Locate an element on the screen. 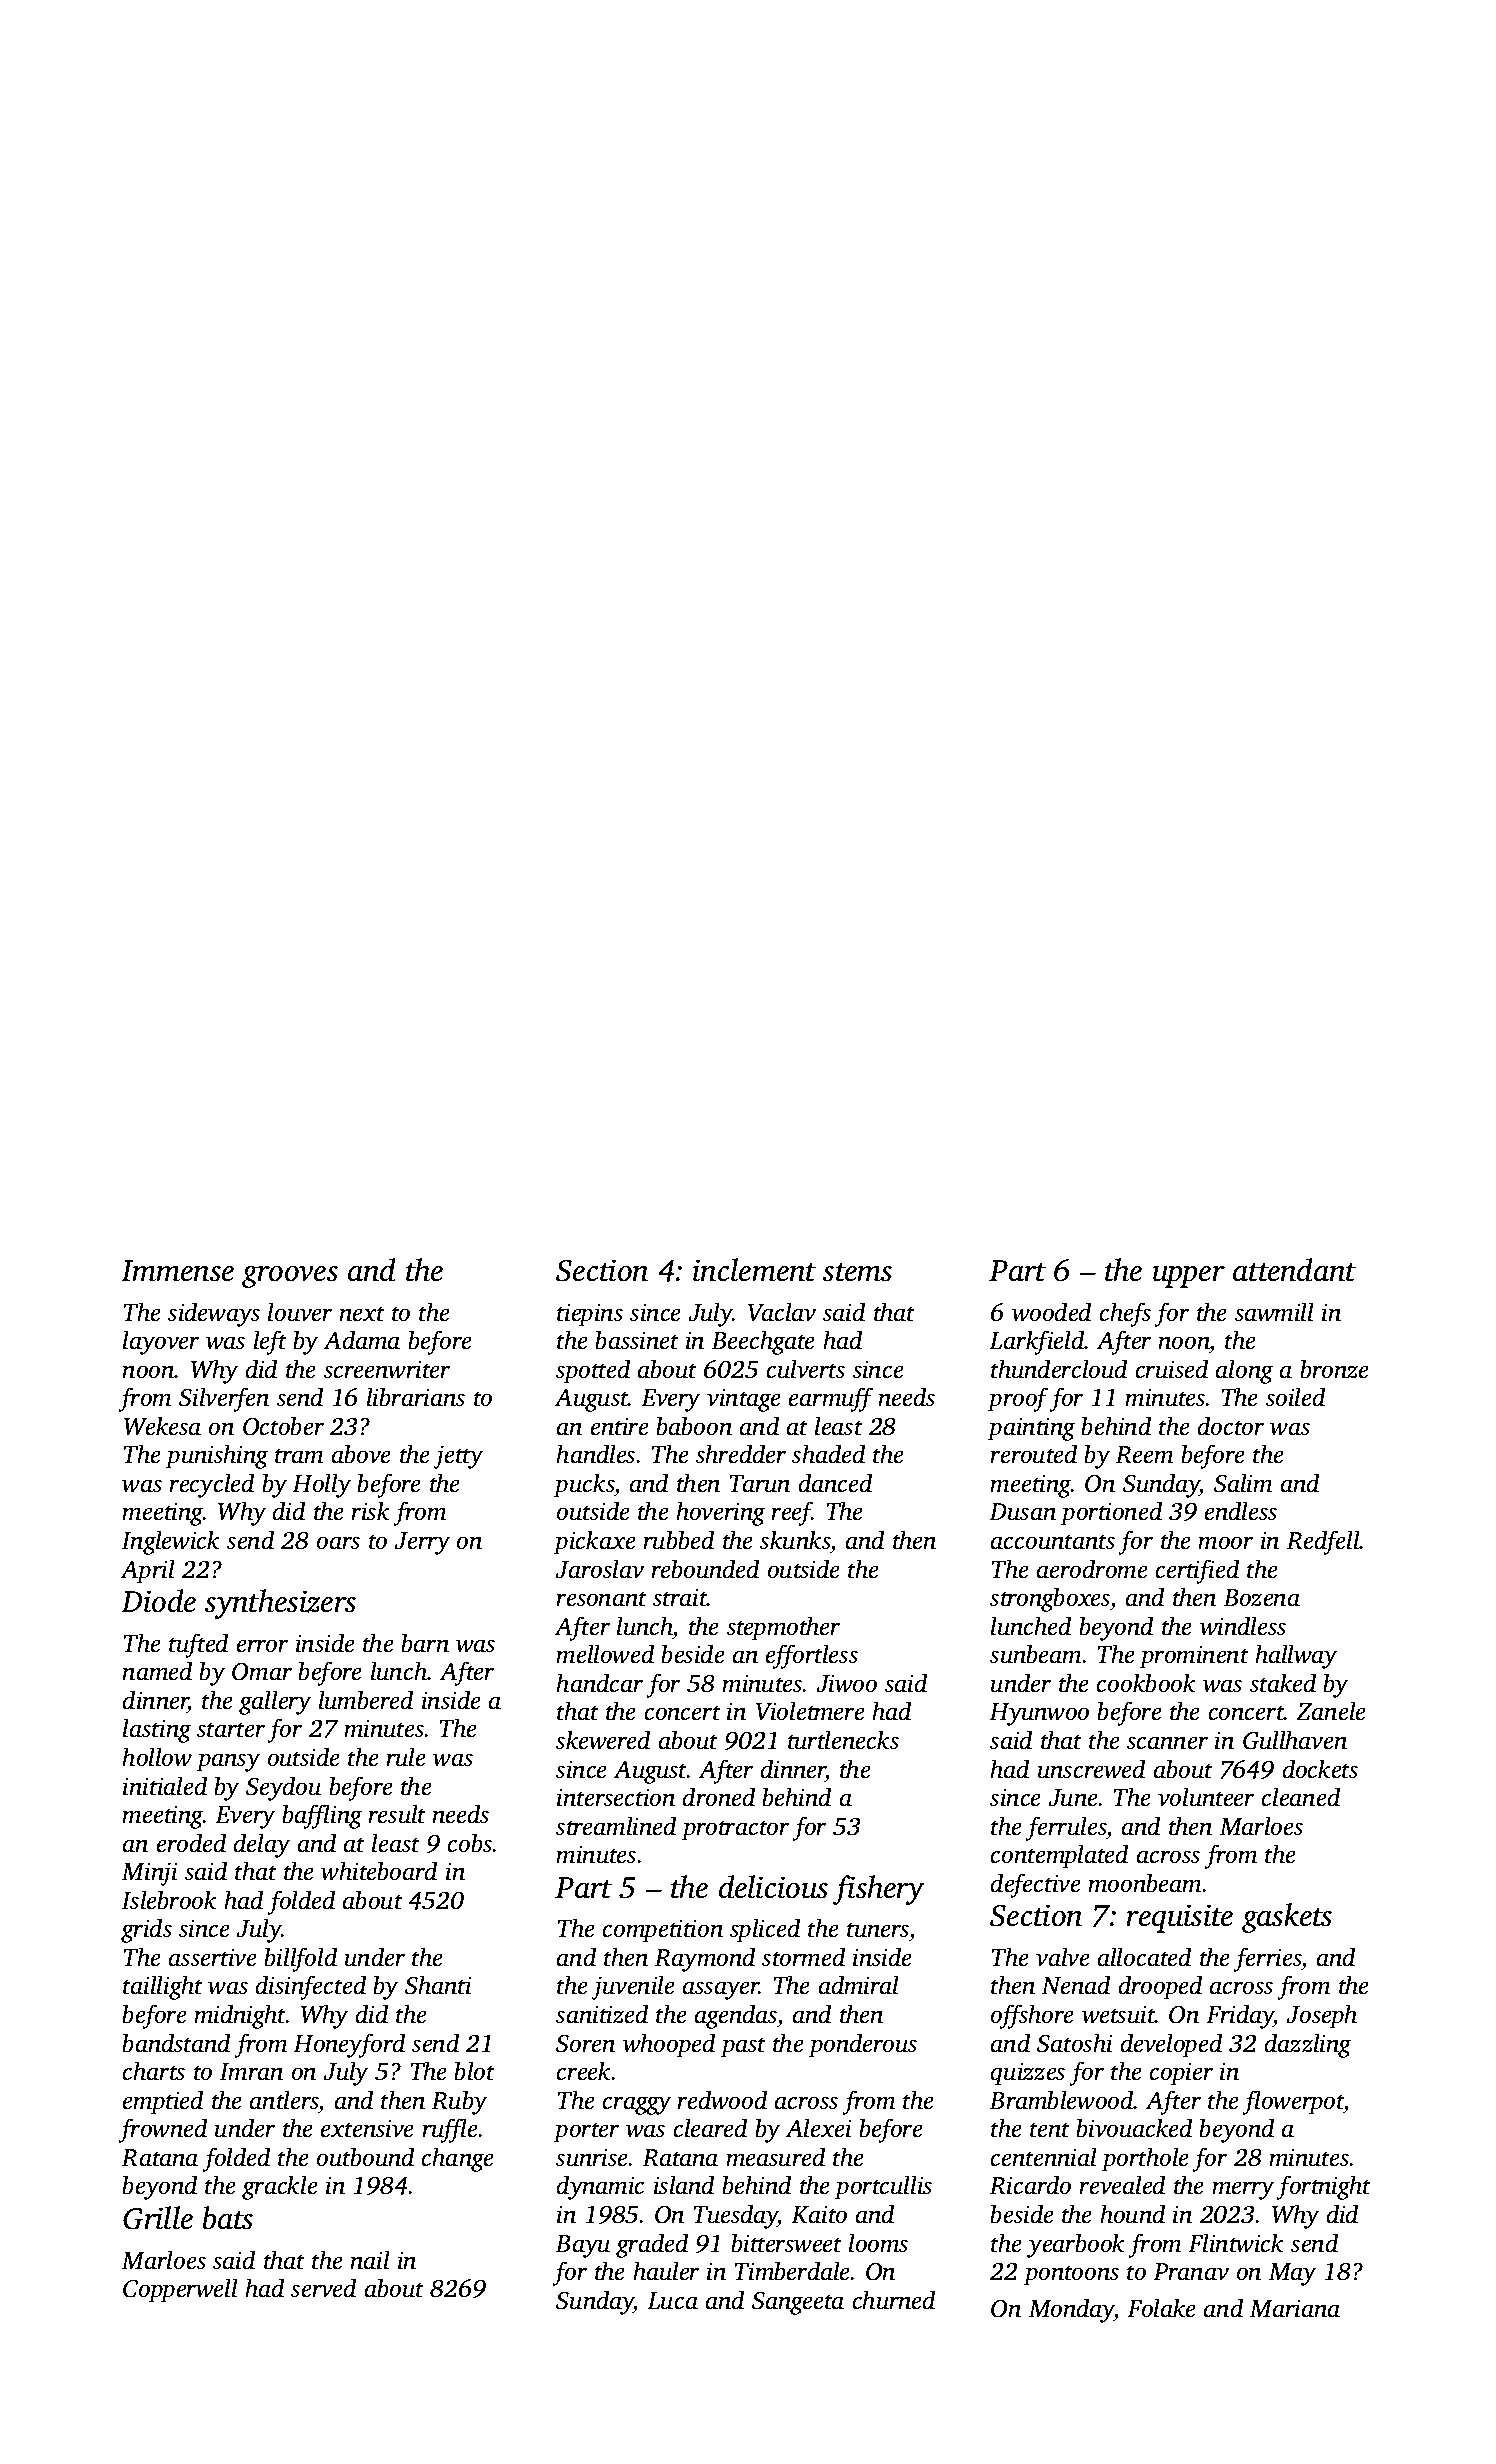 This screenshot has width=1496, height=2464. June is located at coordinates (1073, 1798).
